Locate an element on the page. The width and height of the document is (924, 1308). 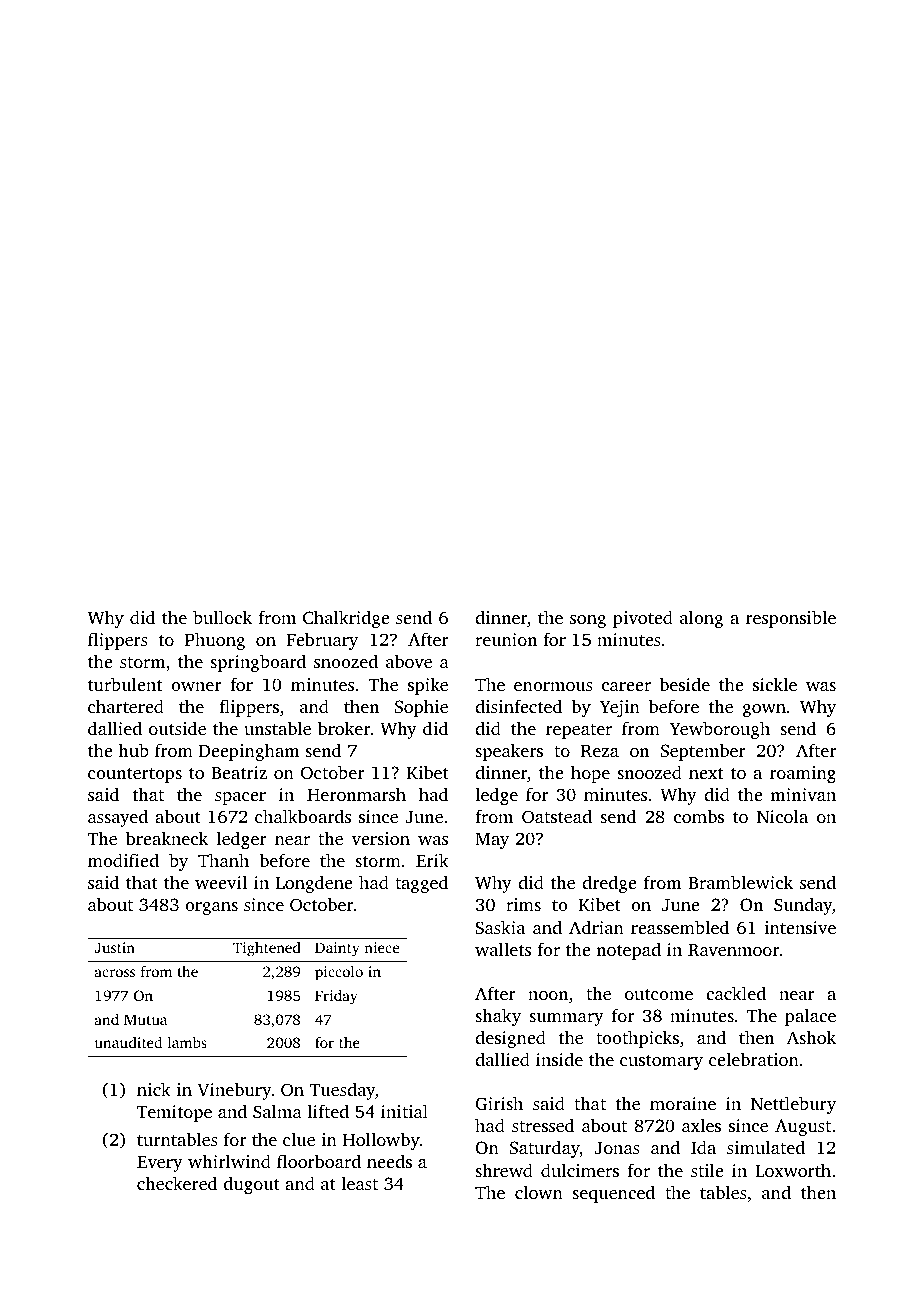
minivan is located at coordinates (803, 794).
